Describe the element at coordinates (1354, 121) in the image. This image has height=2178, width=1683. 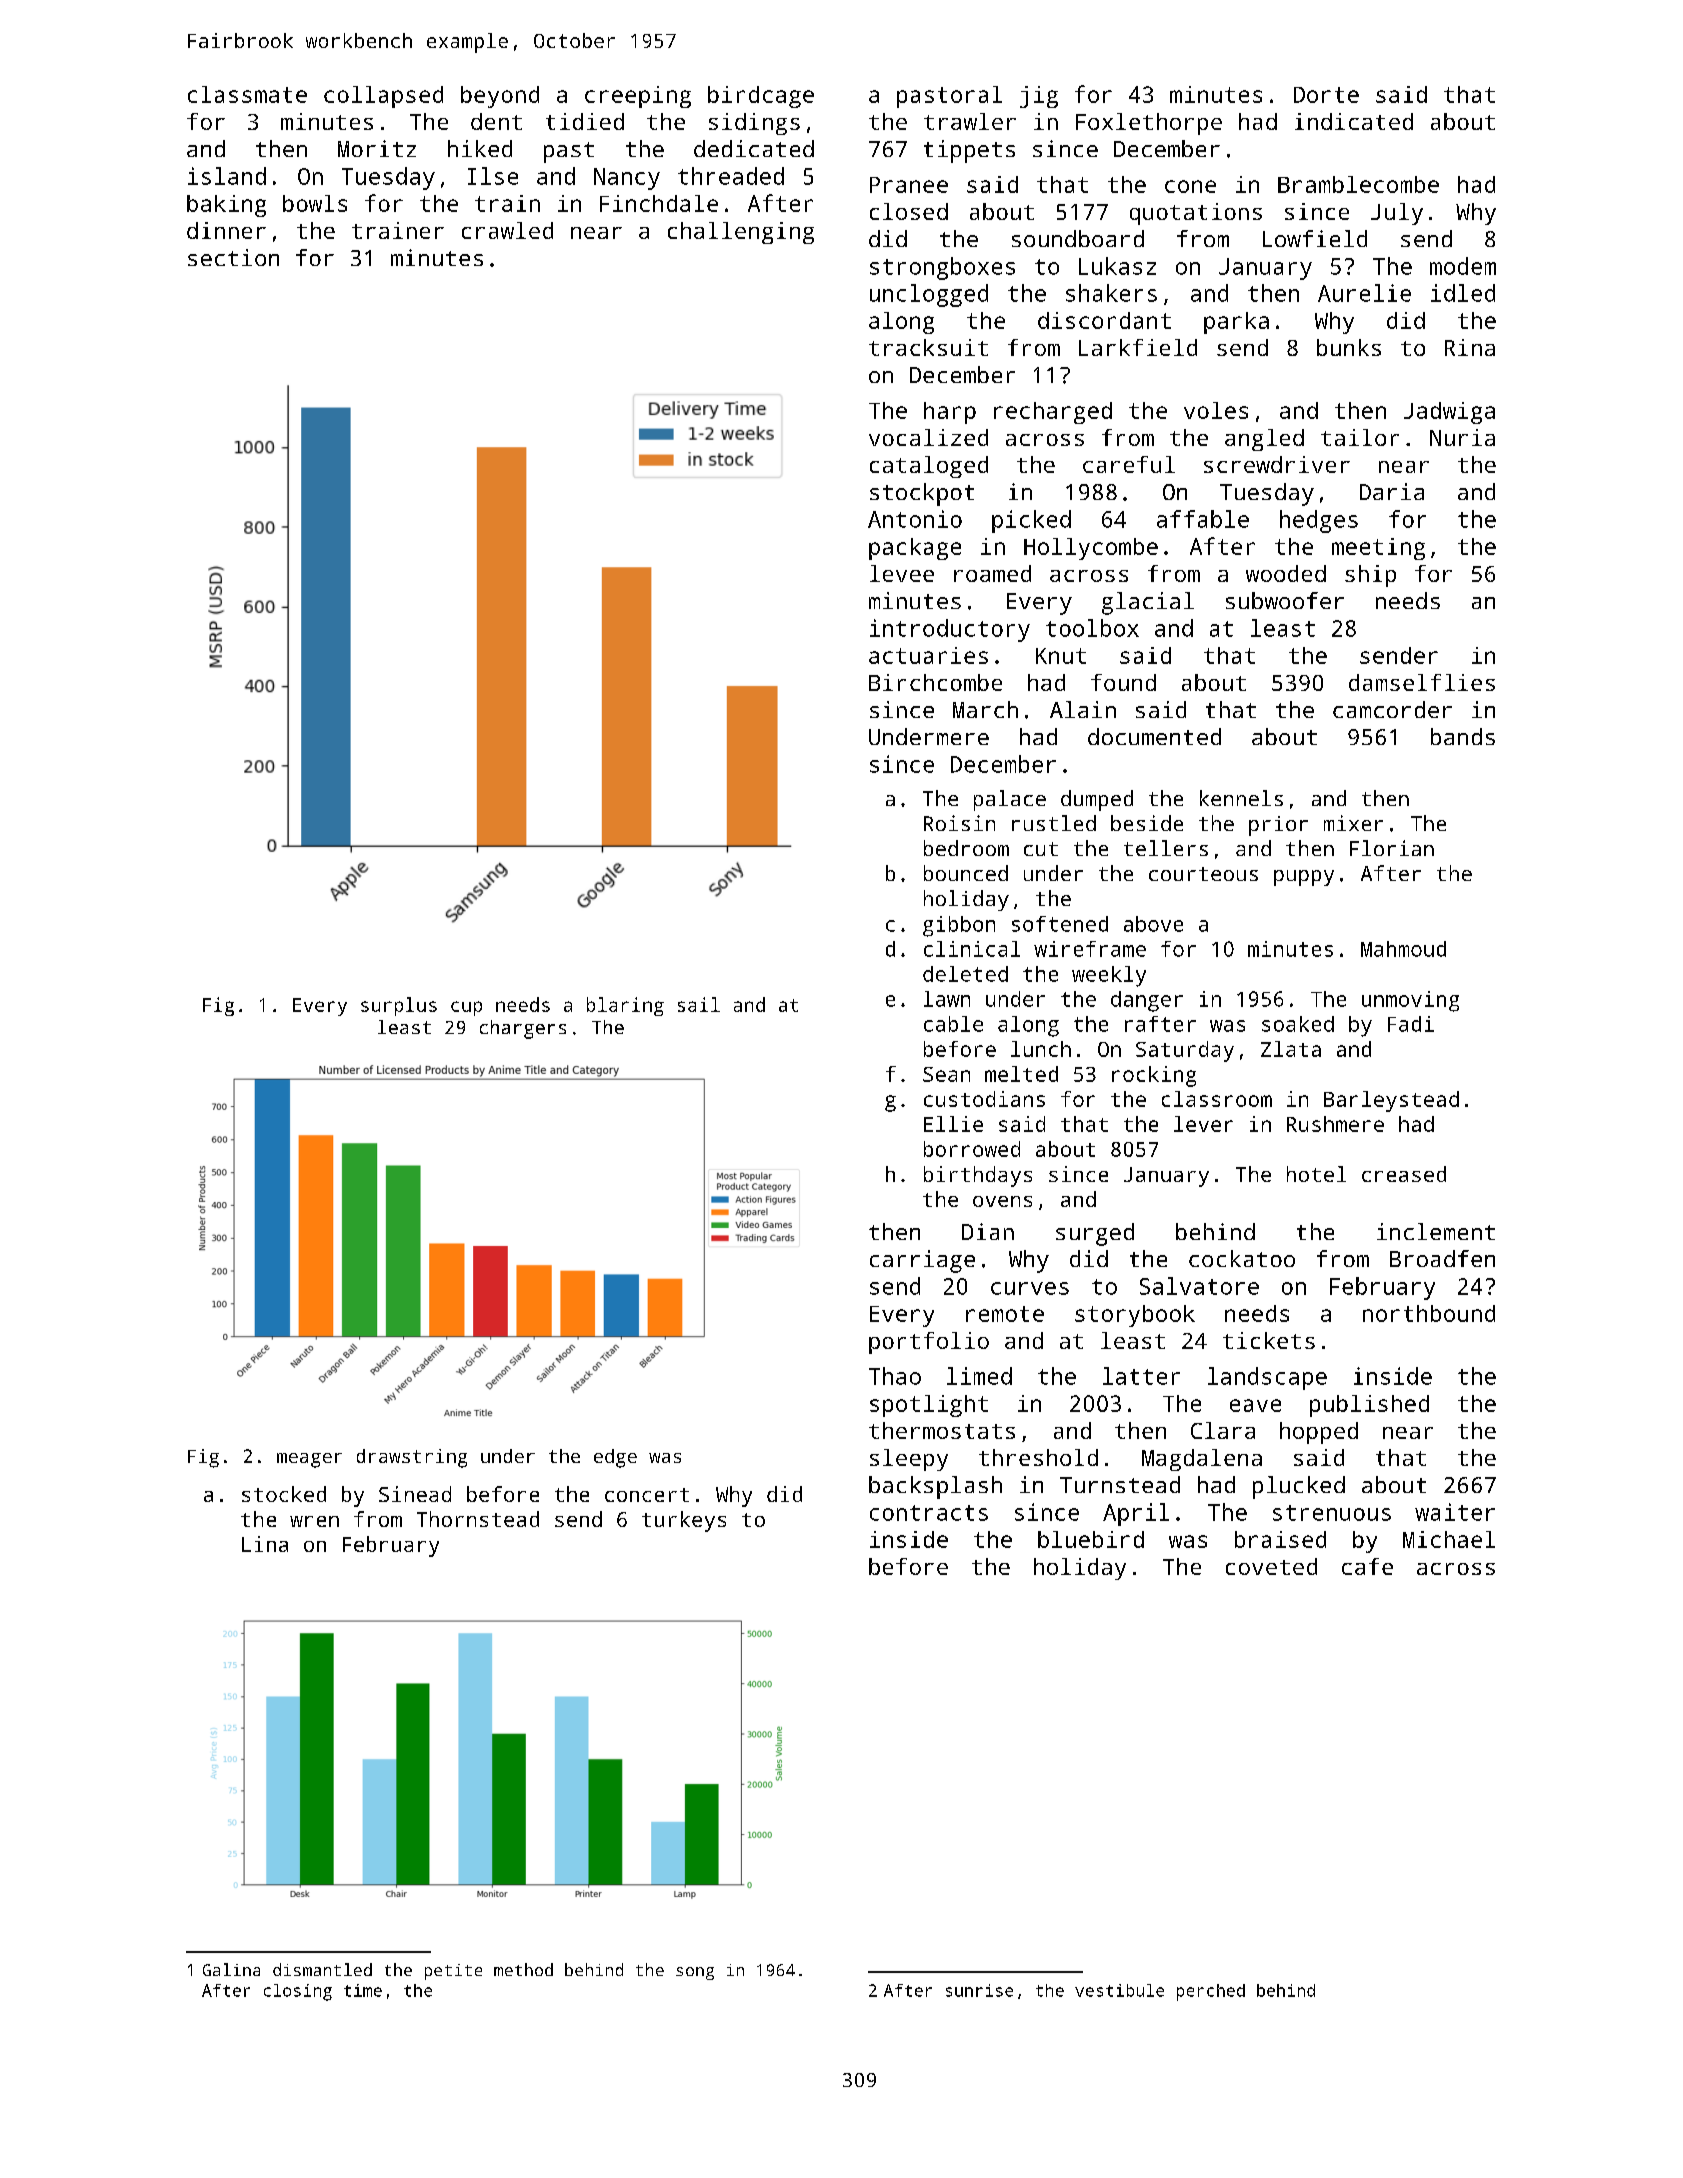
I see `indicated` at that location.
